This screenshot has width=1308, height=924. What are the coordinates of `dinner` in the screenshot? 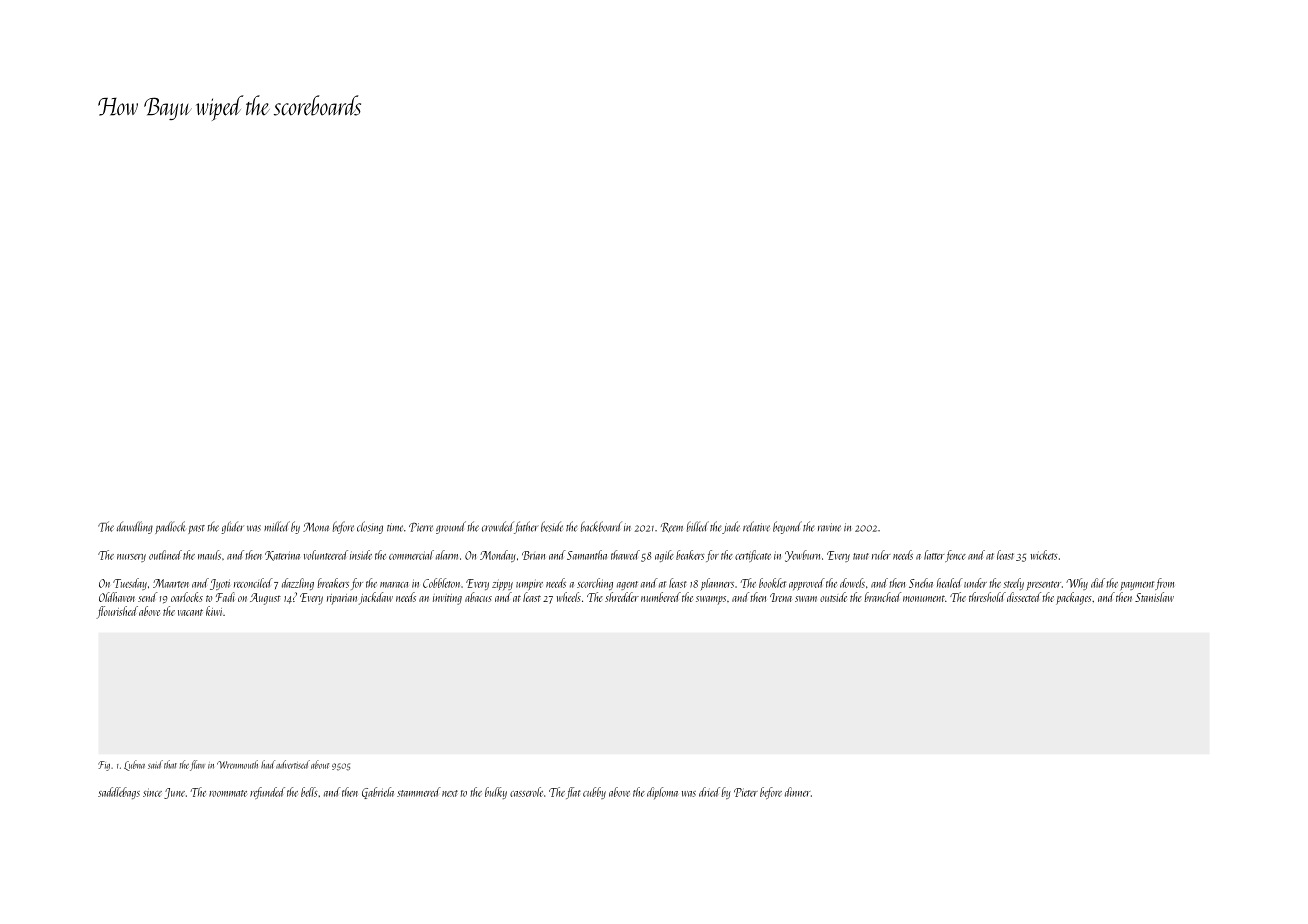 It's located at (797, 792).
